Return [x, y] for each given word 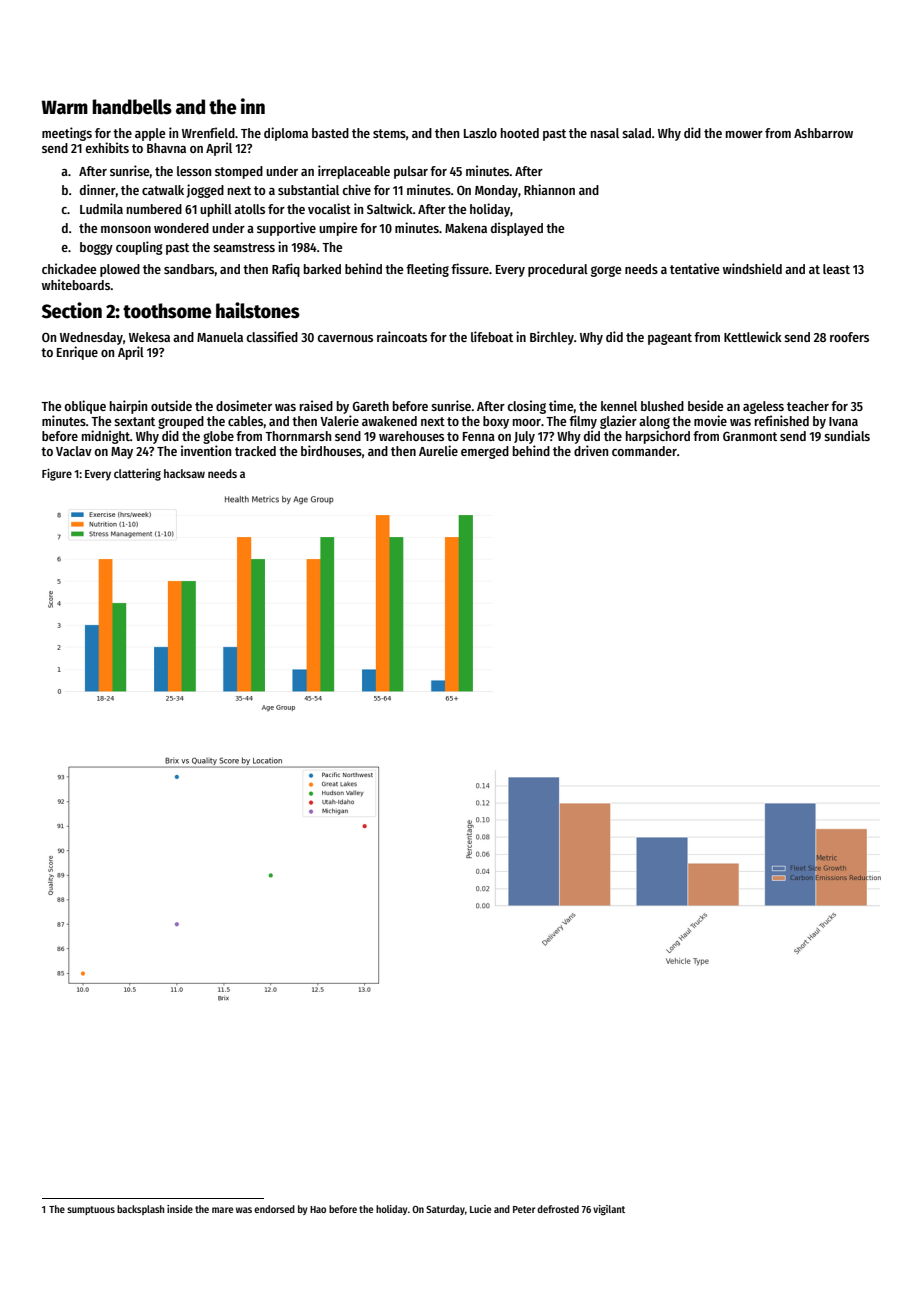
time [561, 405]
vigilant [609, 1210]
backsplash [140, 1210]
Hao [318, 1209]
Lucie [480, 1209]
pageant [670, 339]
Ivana [843, 421]
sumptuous [91, 1210]
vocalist [329, 208]
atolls [249, 209]
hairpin [128, 407]
